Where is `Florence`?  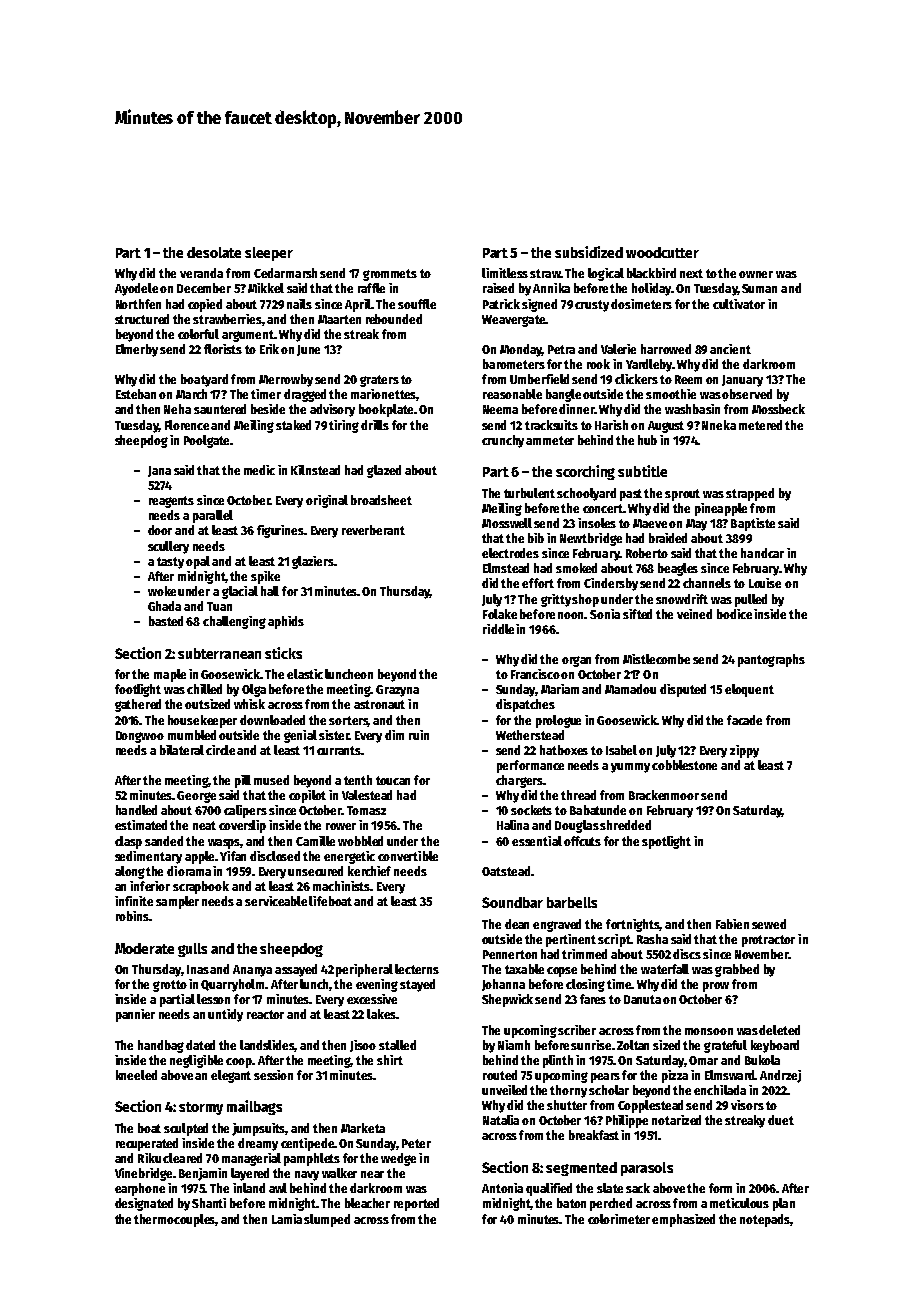 Florence is located at coordinates (187, 425).
